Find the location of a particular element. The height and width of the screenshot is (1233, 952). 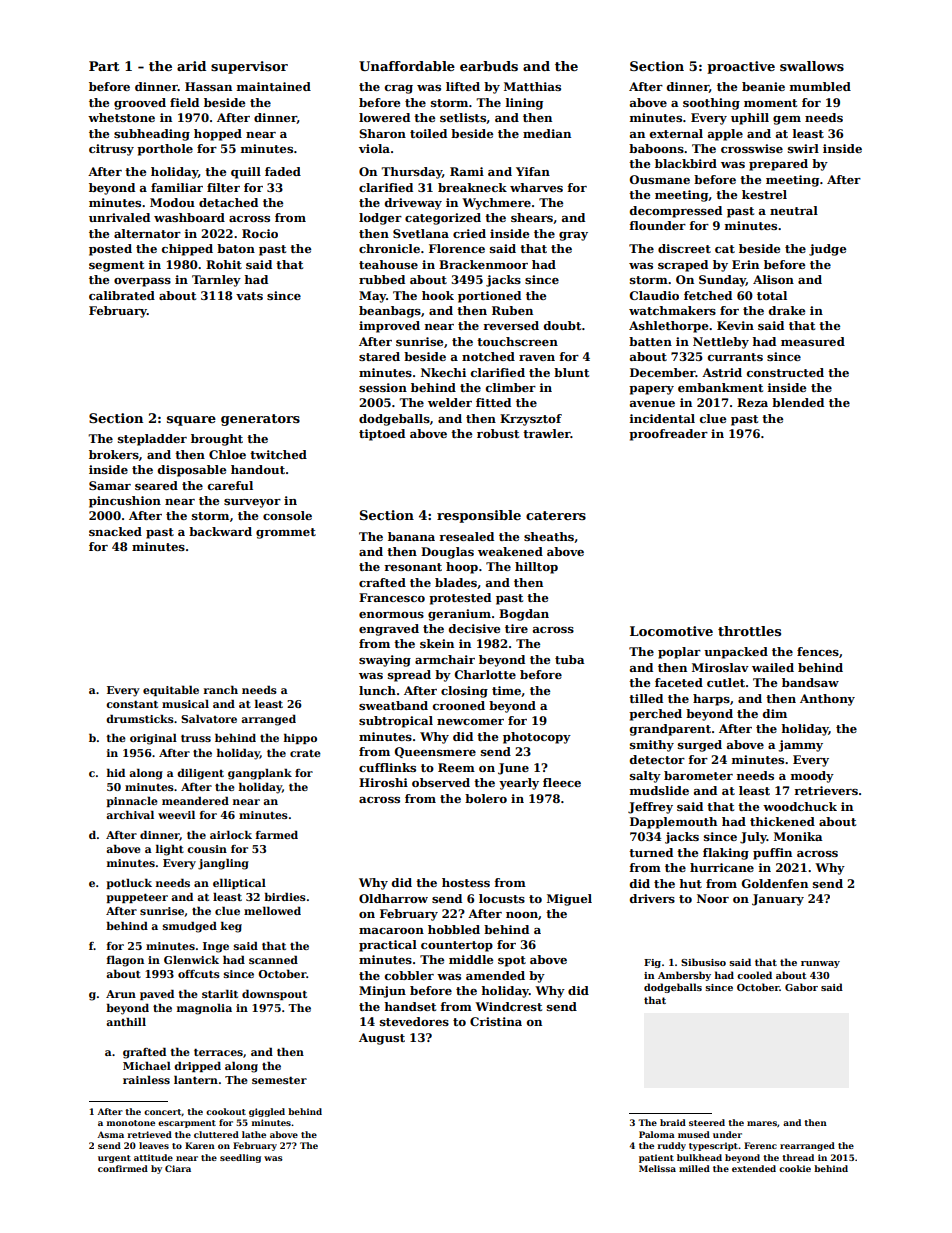

constant is located at coordinates (132, 704).
